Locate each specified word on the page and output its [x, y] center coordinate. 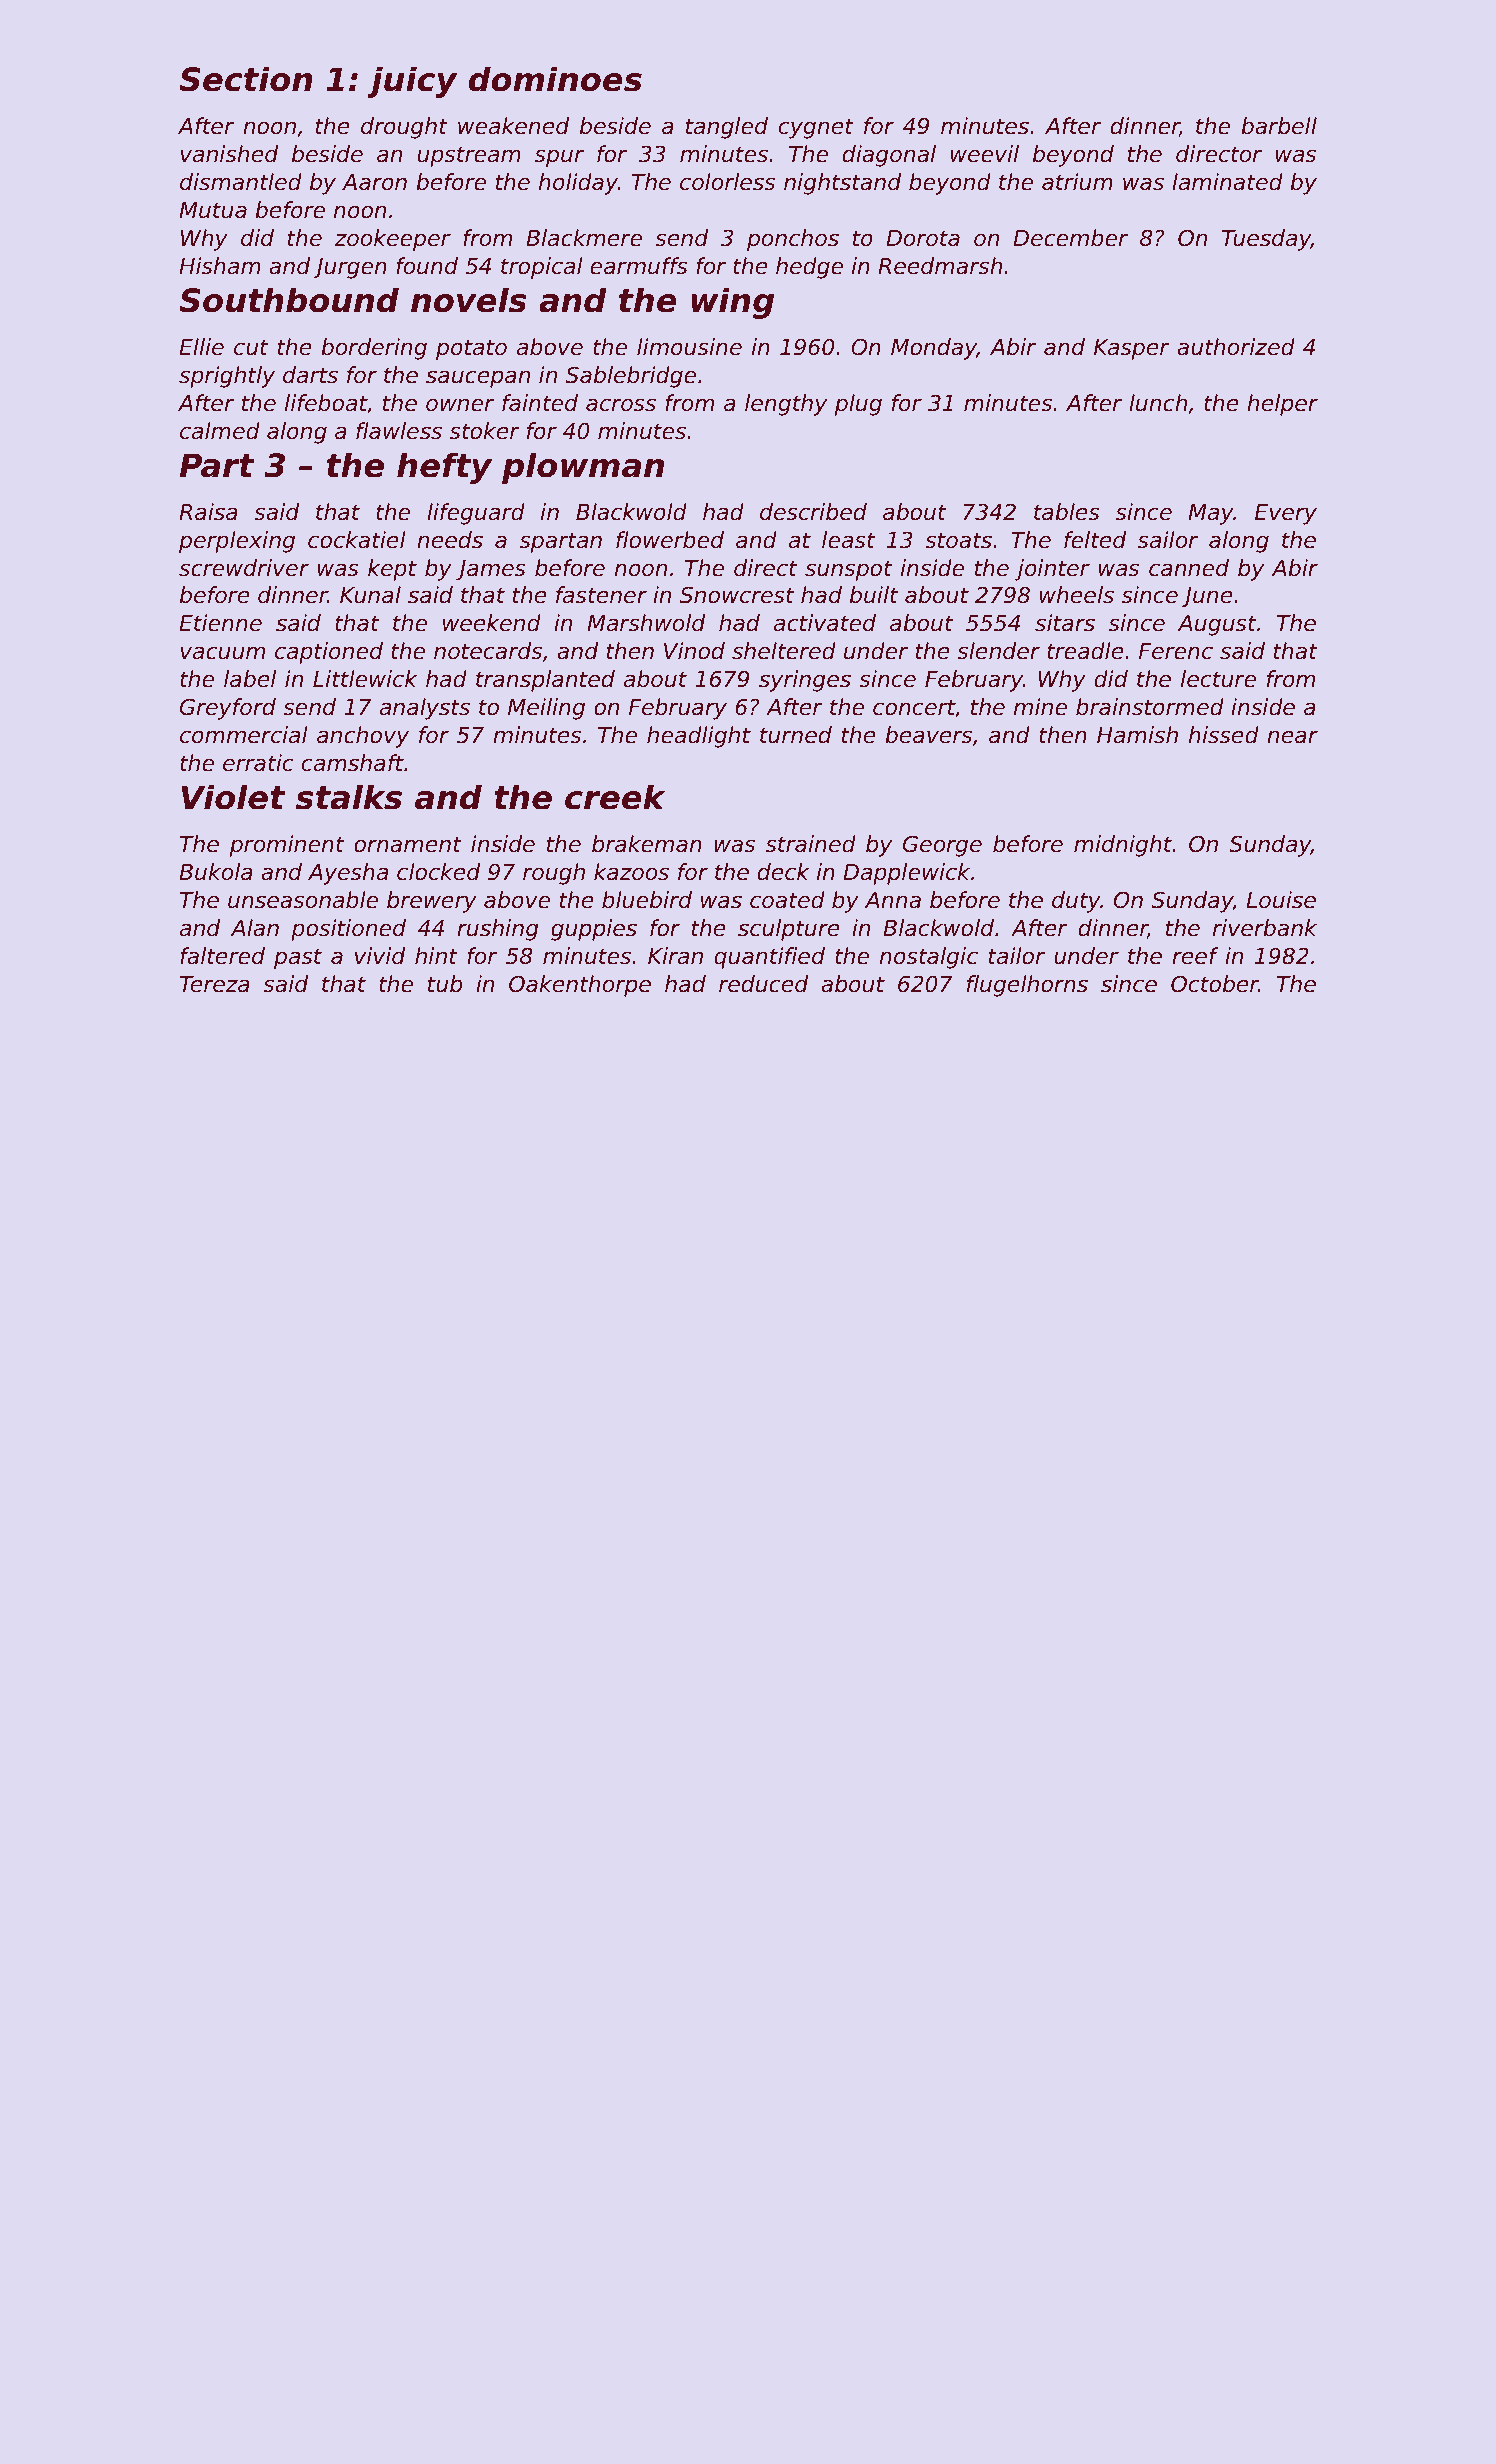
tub [445, 984]
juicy [412, 82]
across [621, 405]
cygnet [816, 128]
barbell [1279, 126]
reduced [763, 984]
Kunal [370, 595]
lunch [1158, 403]
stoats [958, 540]
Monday [934, 349]
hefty [444, 468]
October [1215, 984]
